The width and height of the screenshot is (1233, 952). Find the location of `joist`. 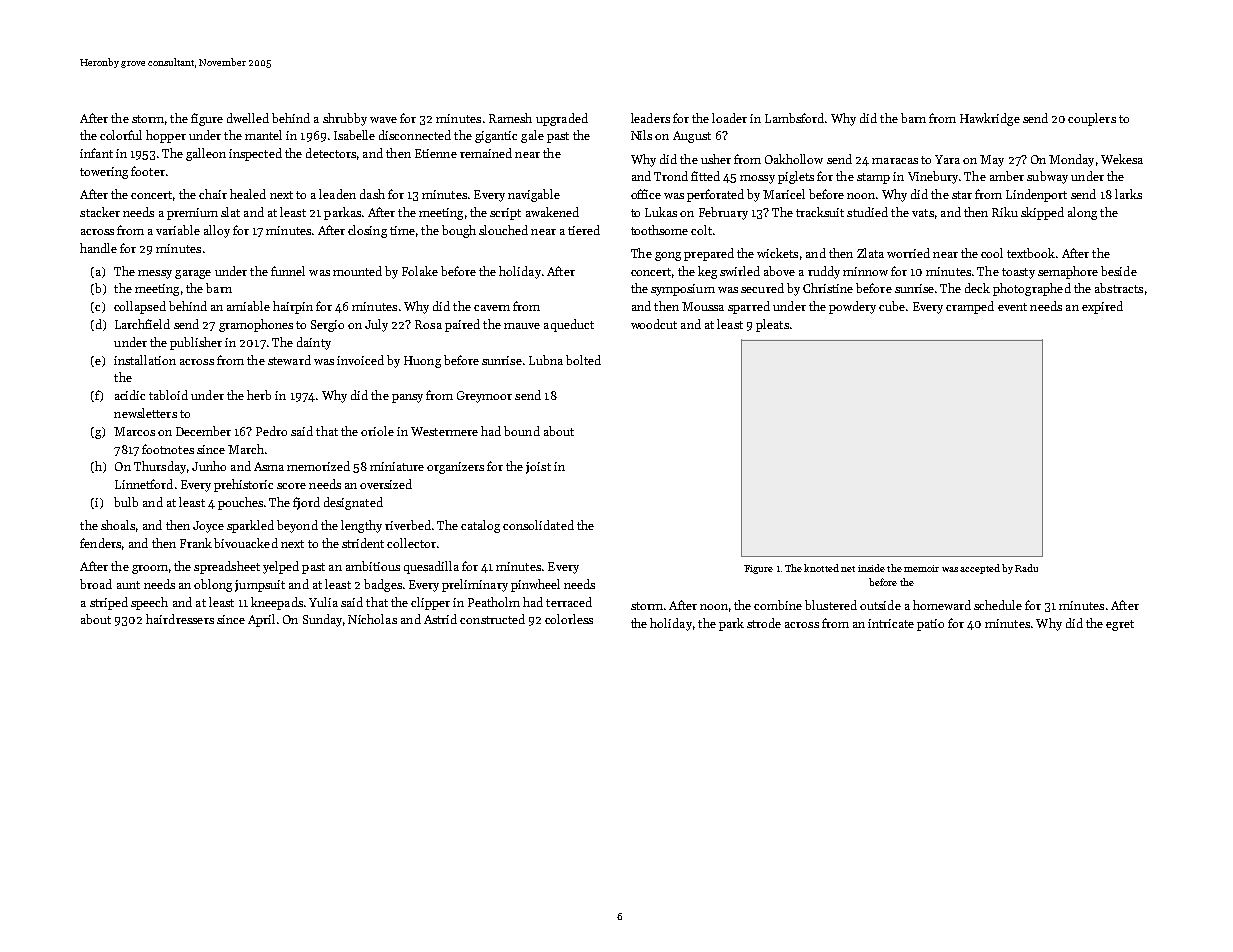

joist is located at coordinates (538, 468).
